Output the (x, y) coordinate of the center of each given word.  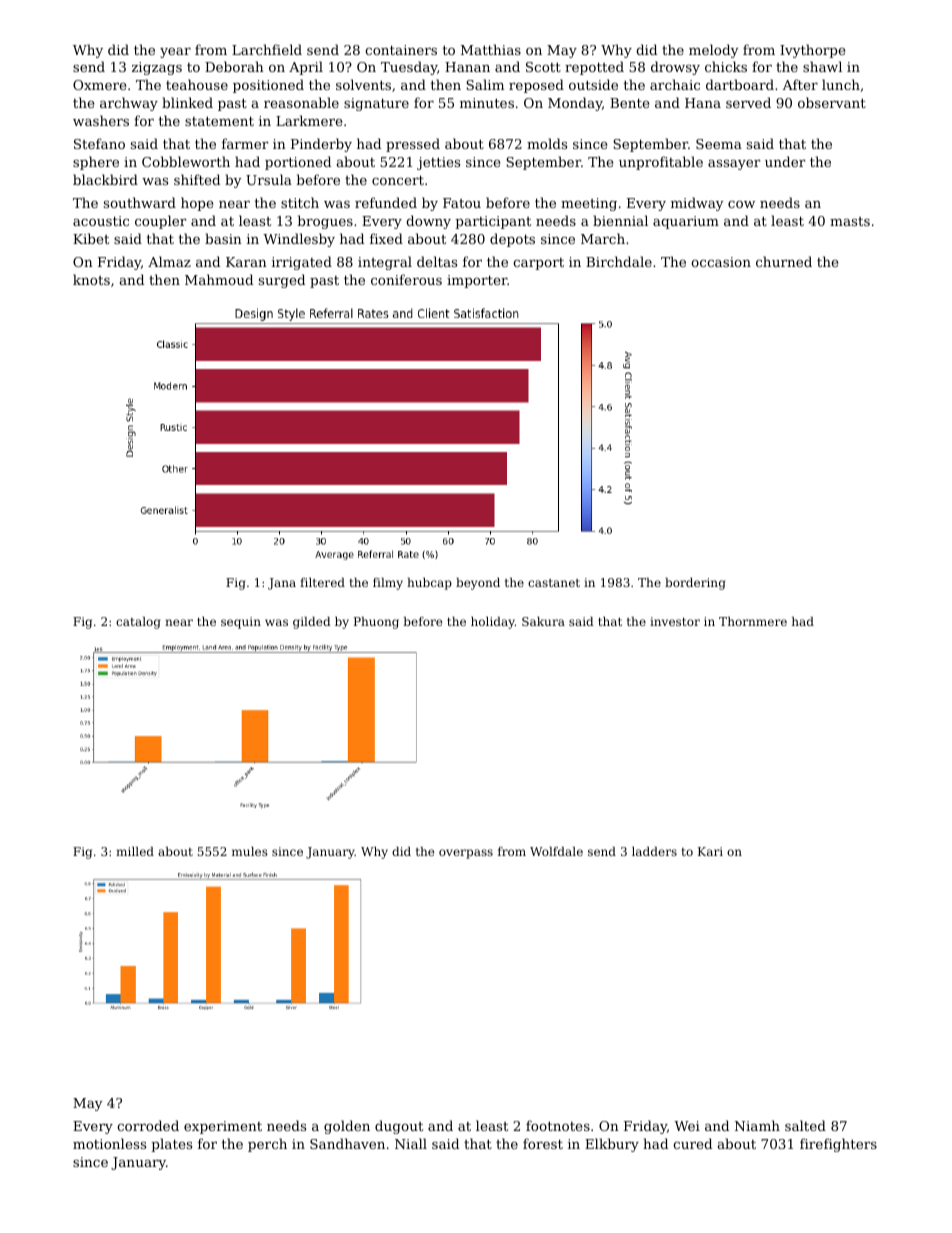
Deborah (234, 66)
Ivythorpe (812, 51)
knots (91, 279)
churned (784, 261)
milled (135, 851)
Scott (543, 67)
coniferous (406, 279)
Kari (710, 851)
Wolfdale (556, 851)
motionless (109, 1143)
